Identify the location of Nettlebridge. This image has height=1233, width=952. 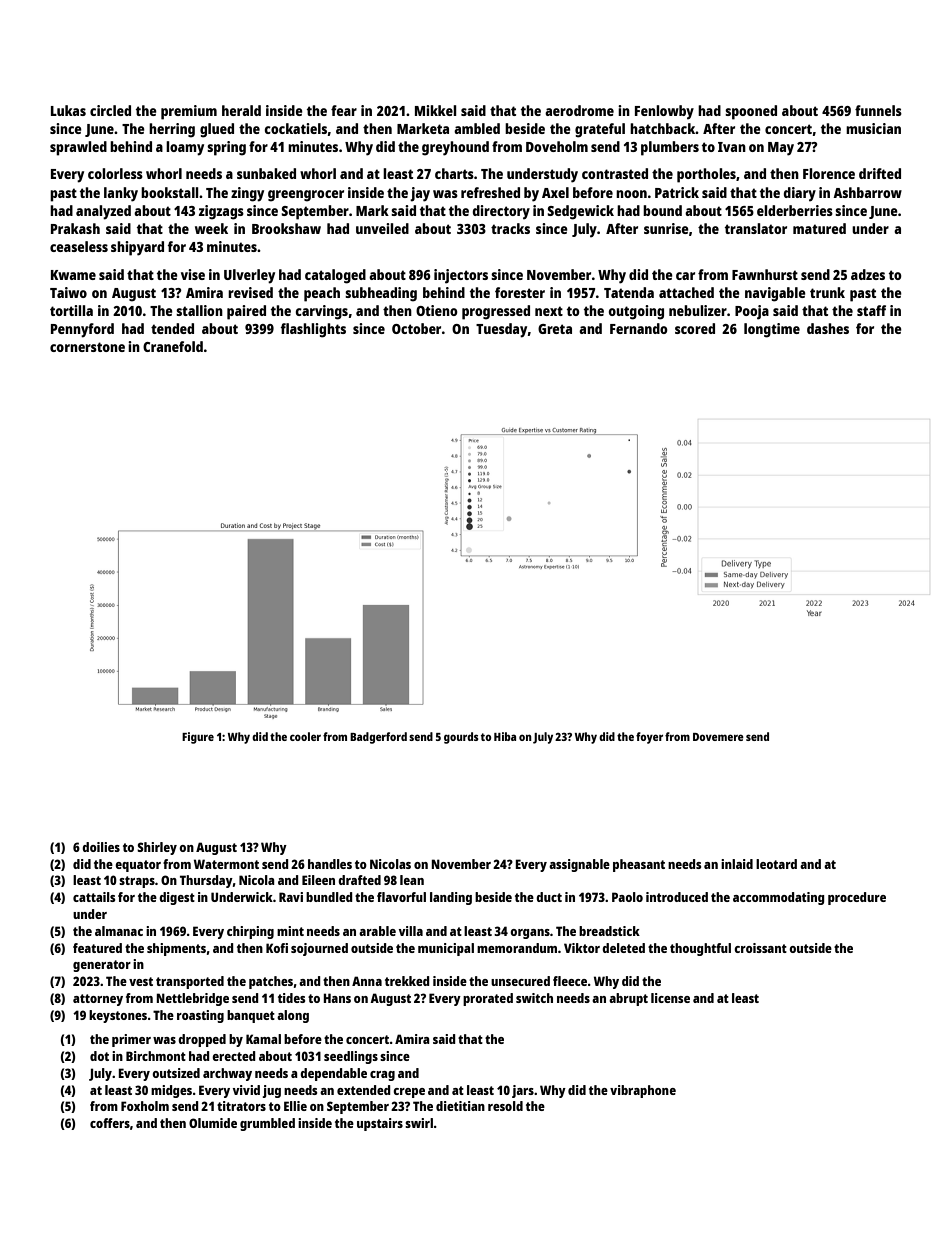
(192, 999).
